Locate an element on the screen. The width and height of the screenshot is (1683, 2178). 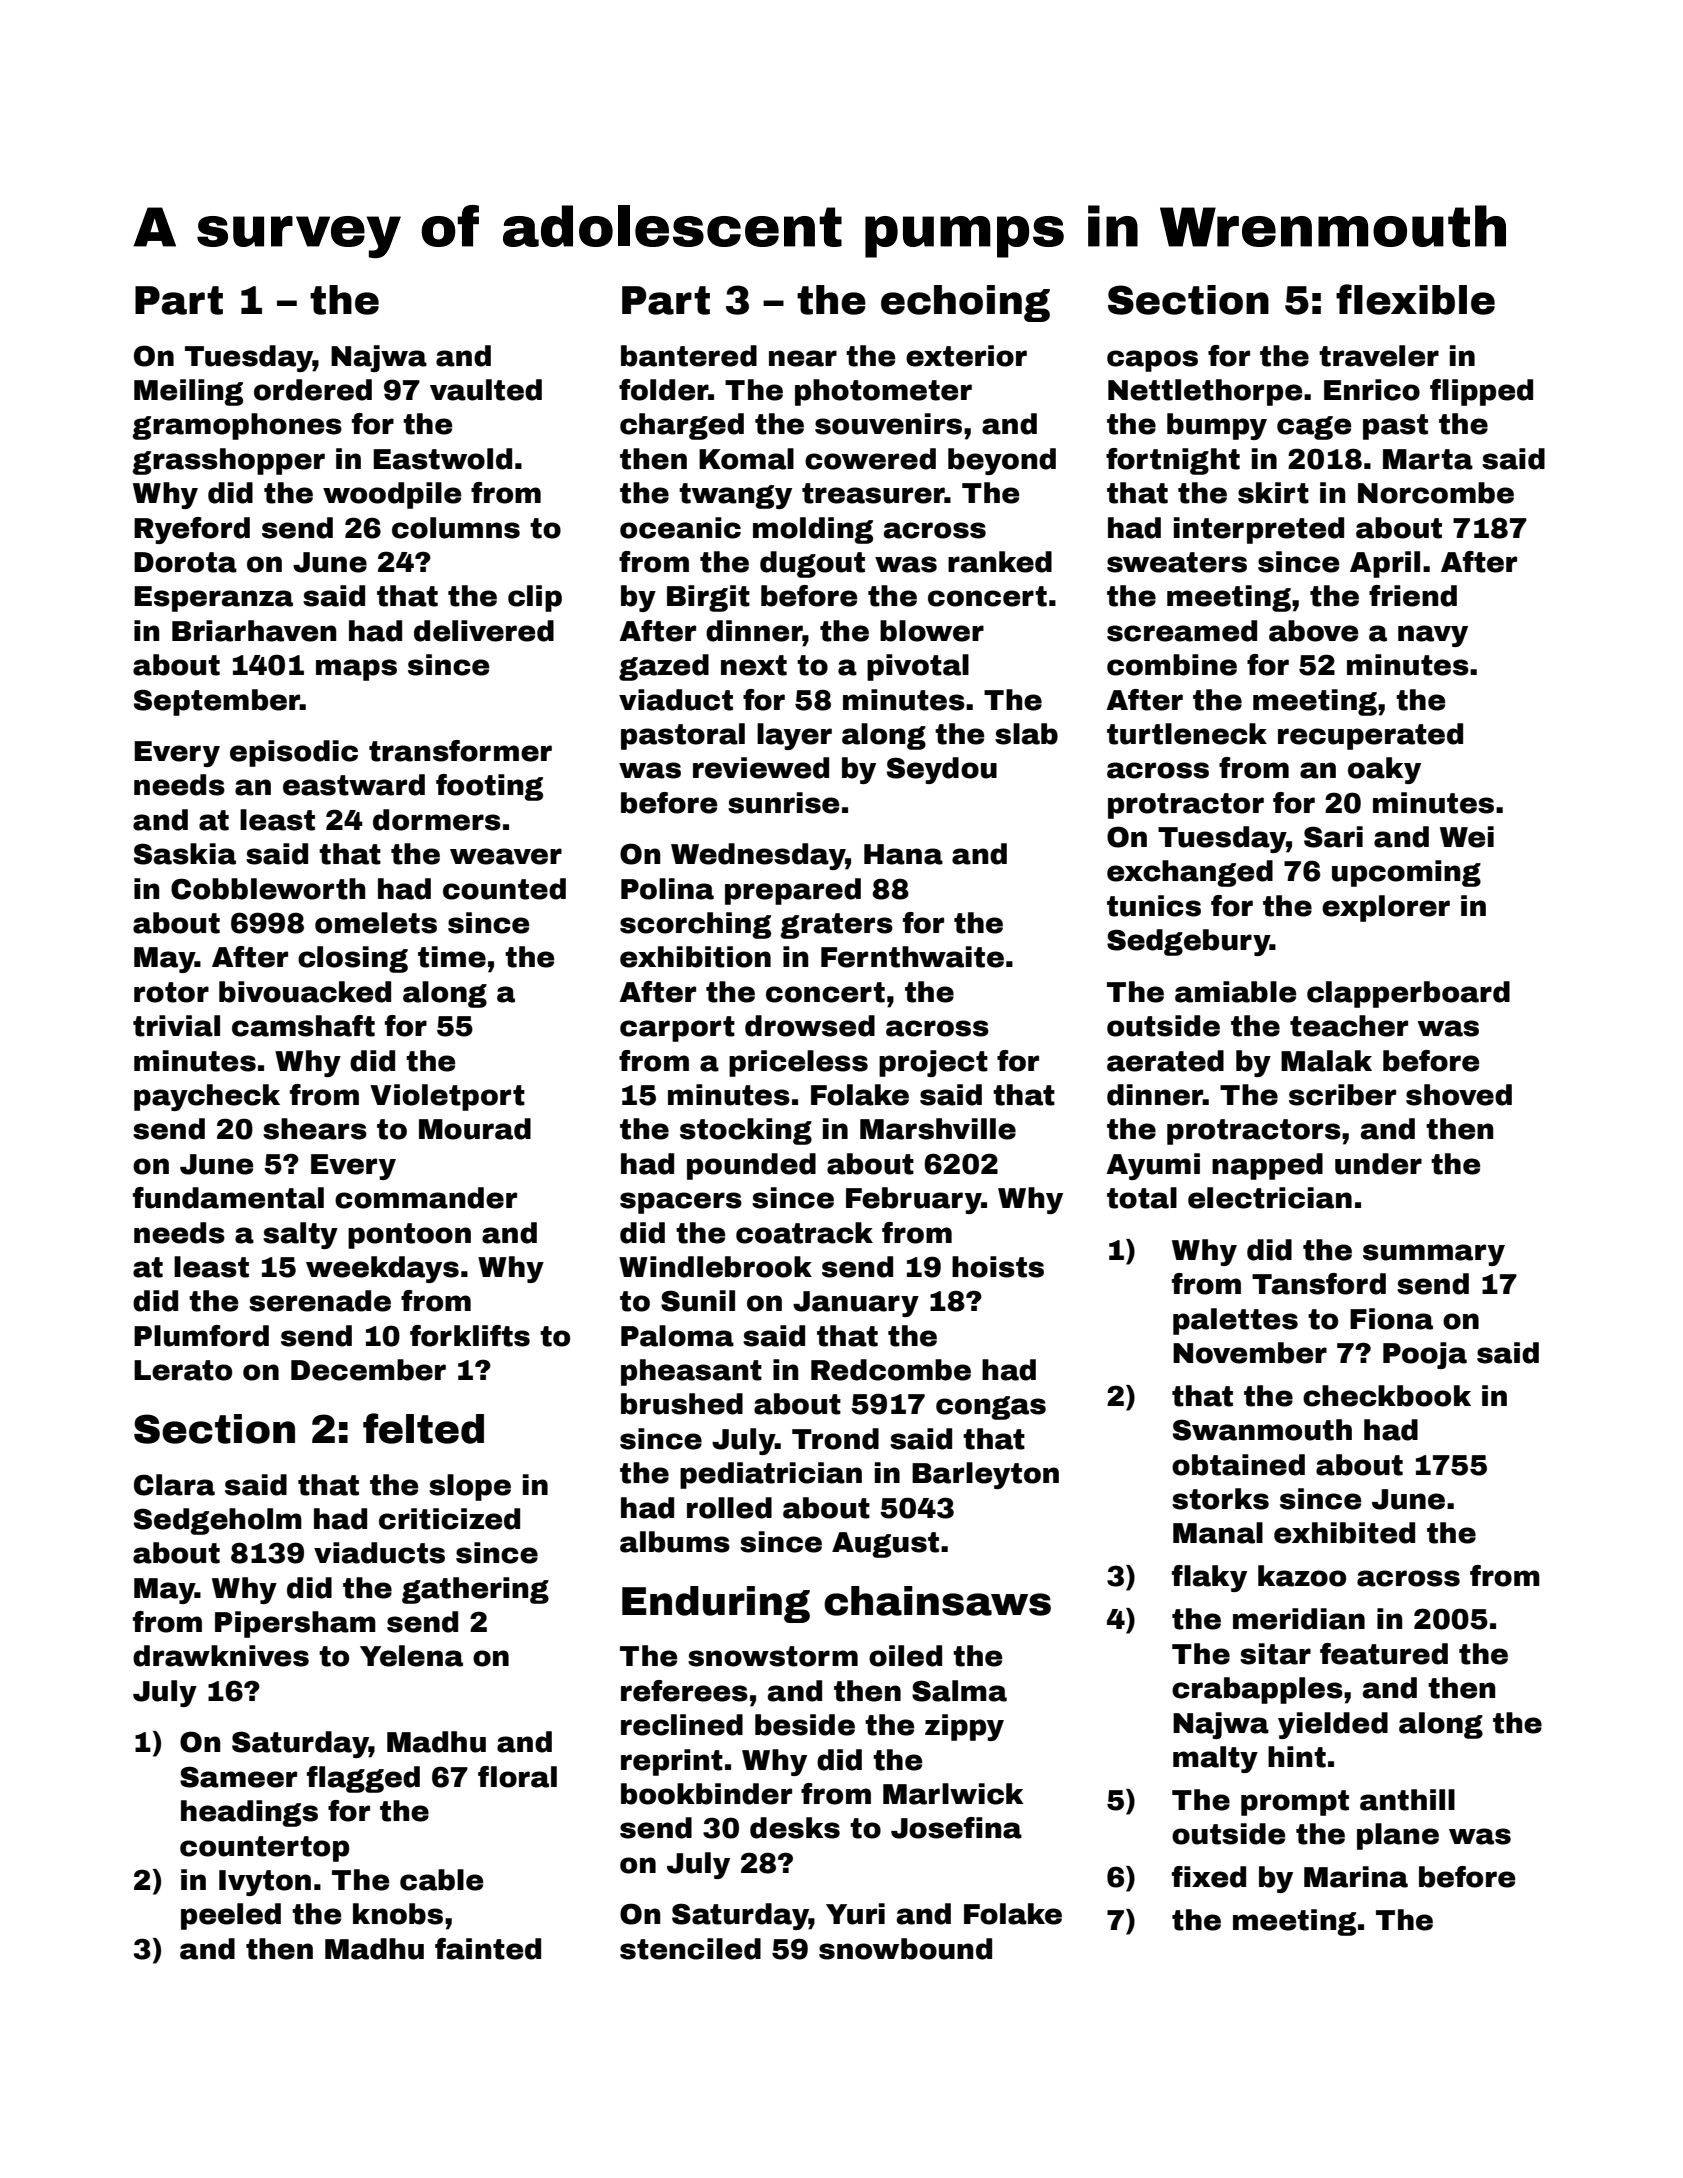
flexible is located at coordinates (1415, 299).
